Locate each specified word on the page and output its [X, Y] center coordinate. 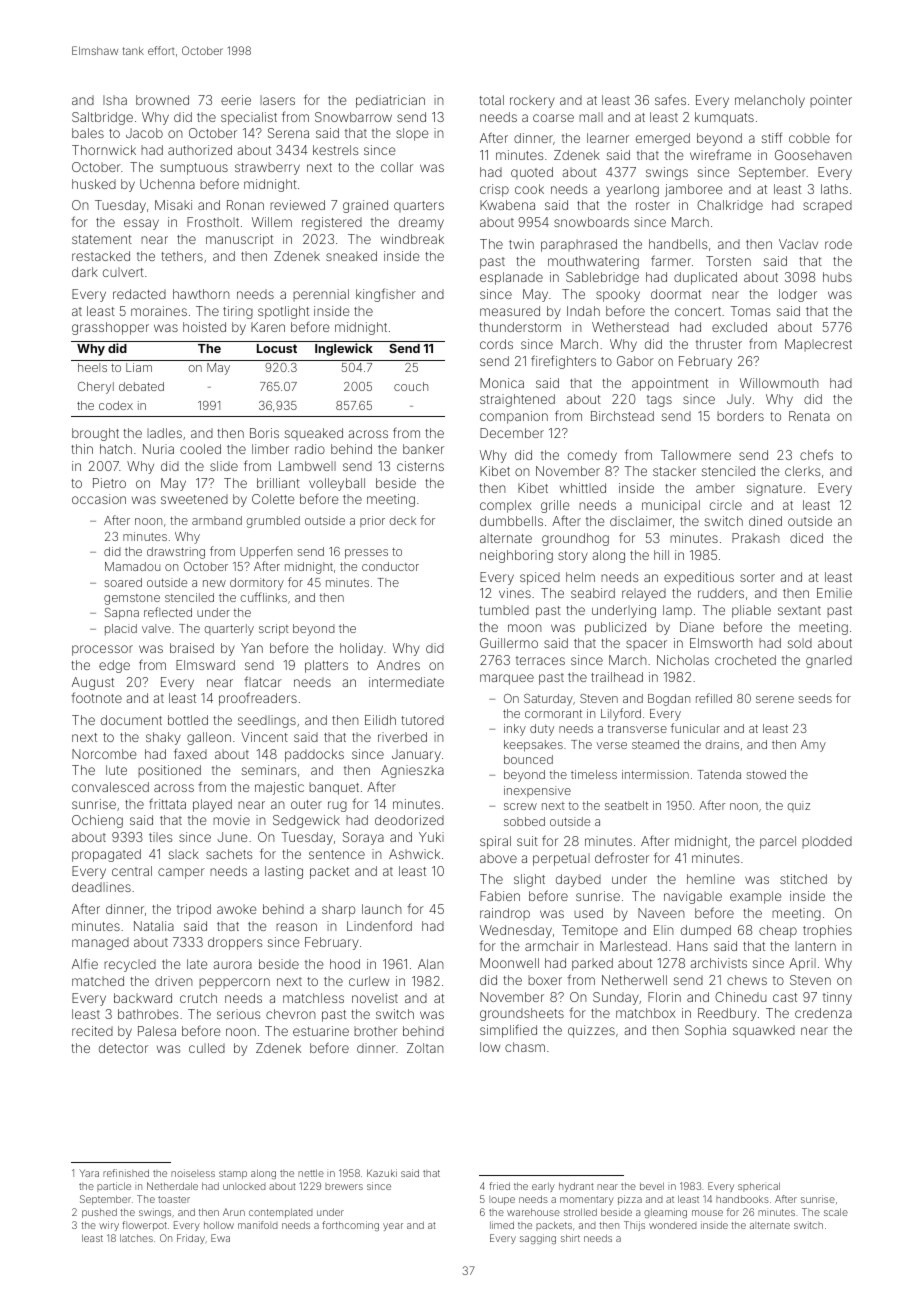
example [756, 897]
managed [100, 943]
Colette [273, 499]
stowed [766, 774]
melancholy [770, 101]
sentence [337, 854]
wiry [109, 1226]
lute [116, 770]
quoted [532, 173]
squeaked [314, 434]
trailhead [617, 677]
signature [774, 489]
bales [88, 133]
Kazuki [382, 1173]
